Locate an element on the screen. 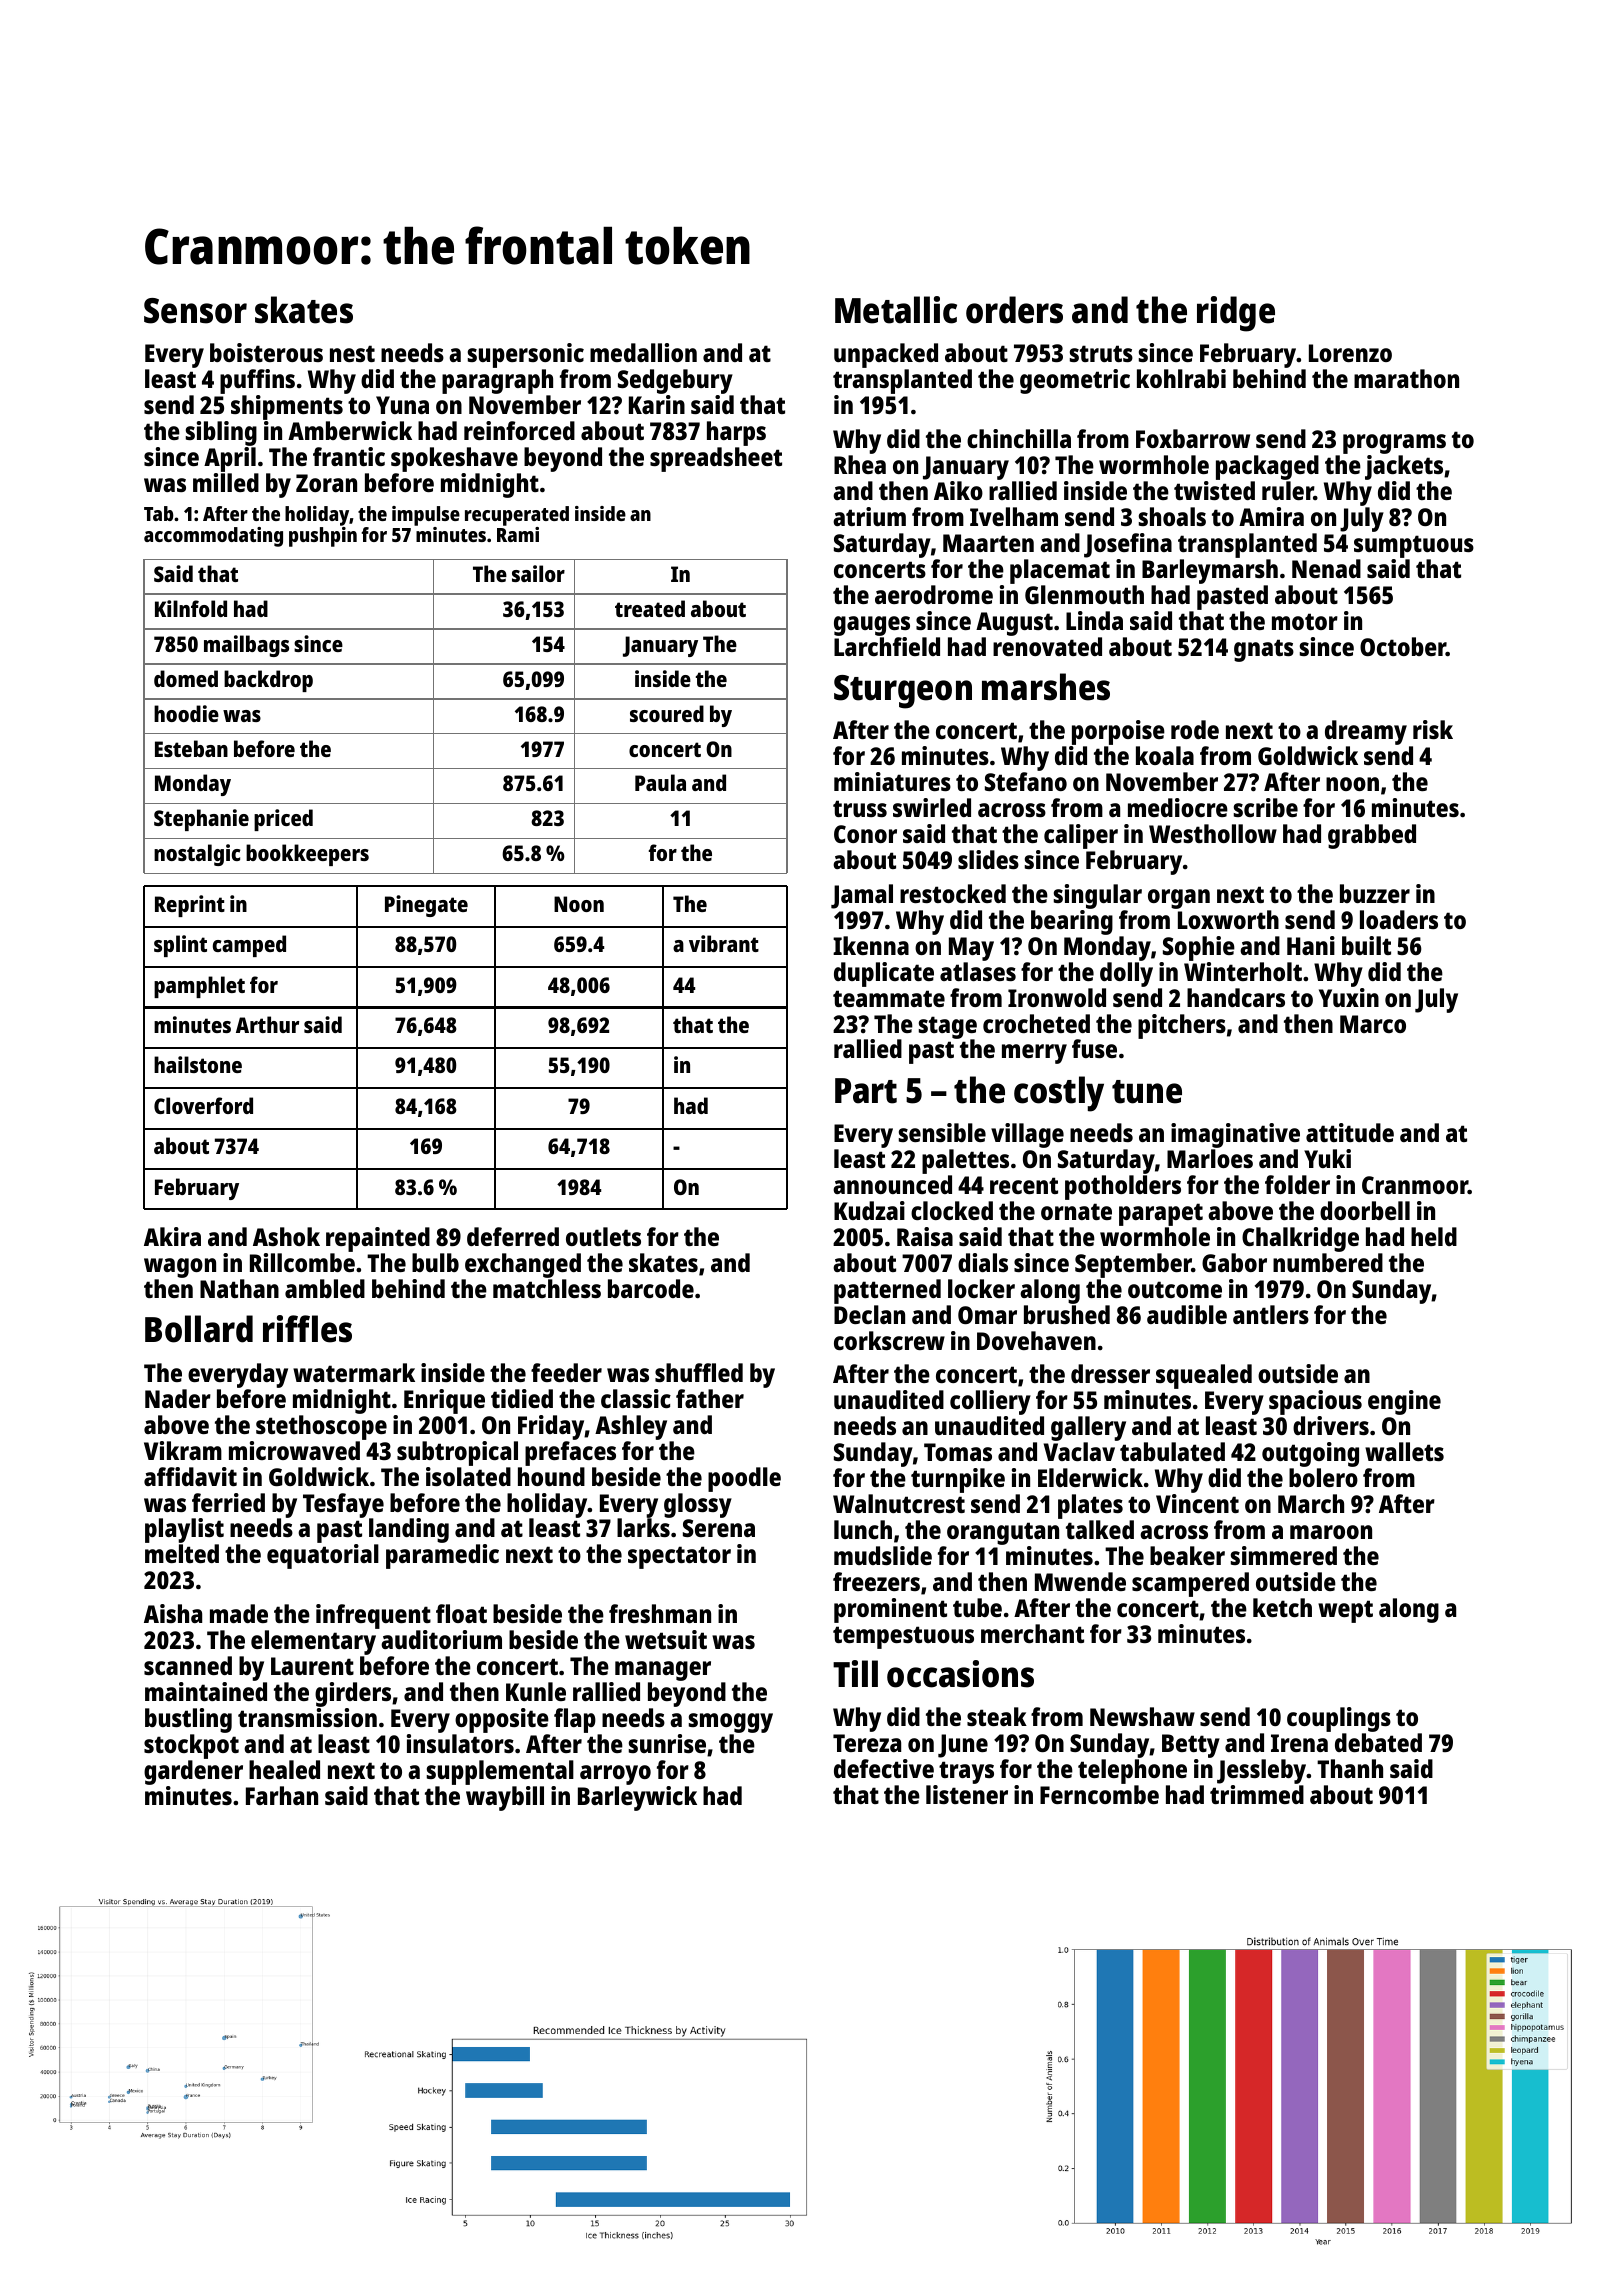 This screenshot has width=1620, height=2292. gardener is located at coordinates (193, 1772).
